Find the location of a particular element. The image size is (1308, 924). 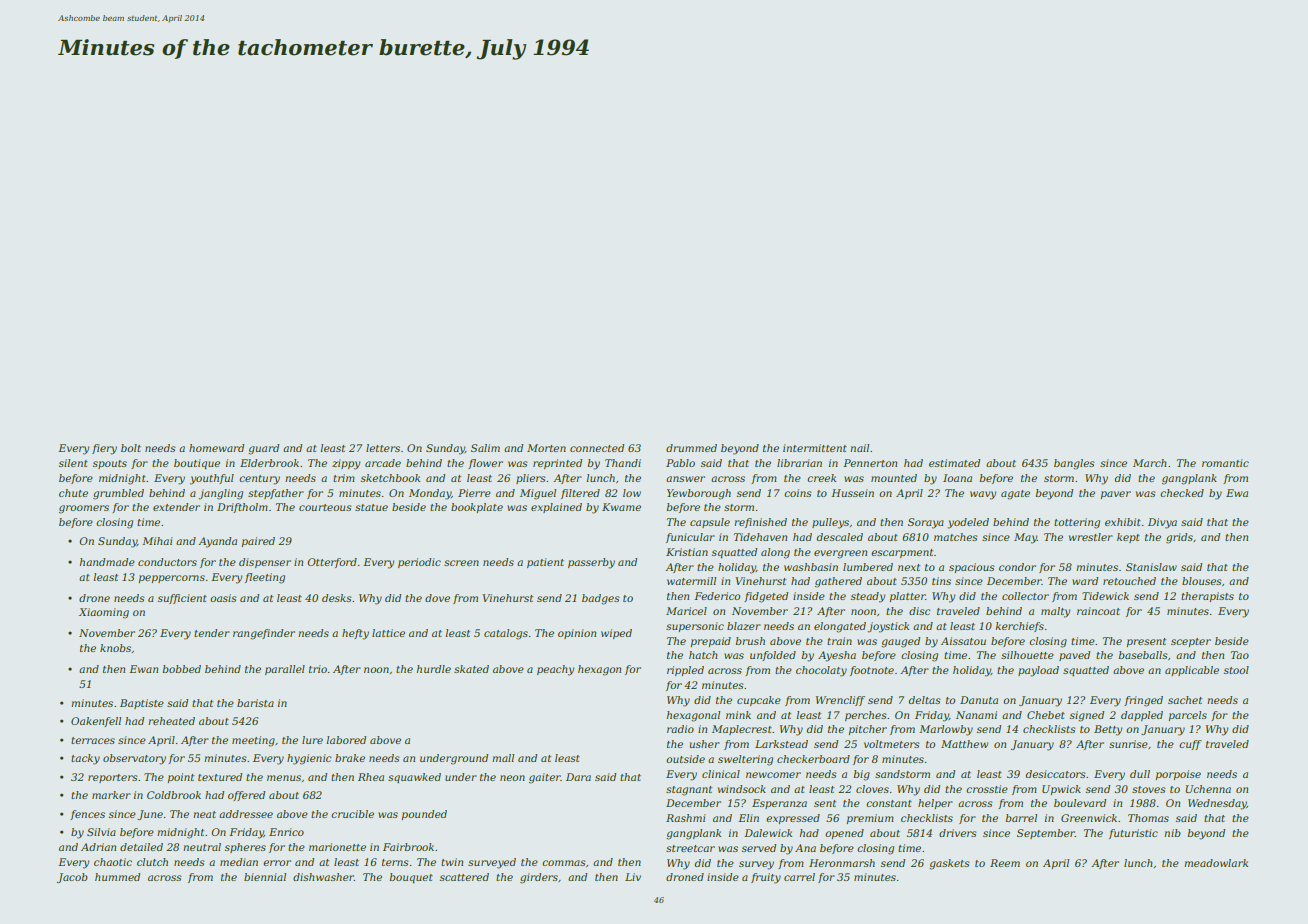

bangles is located at coordinates (1074, 464).
